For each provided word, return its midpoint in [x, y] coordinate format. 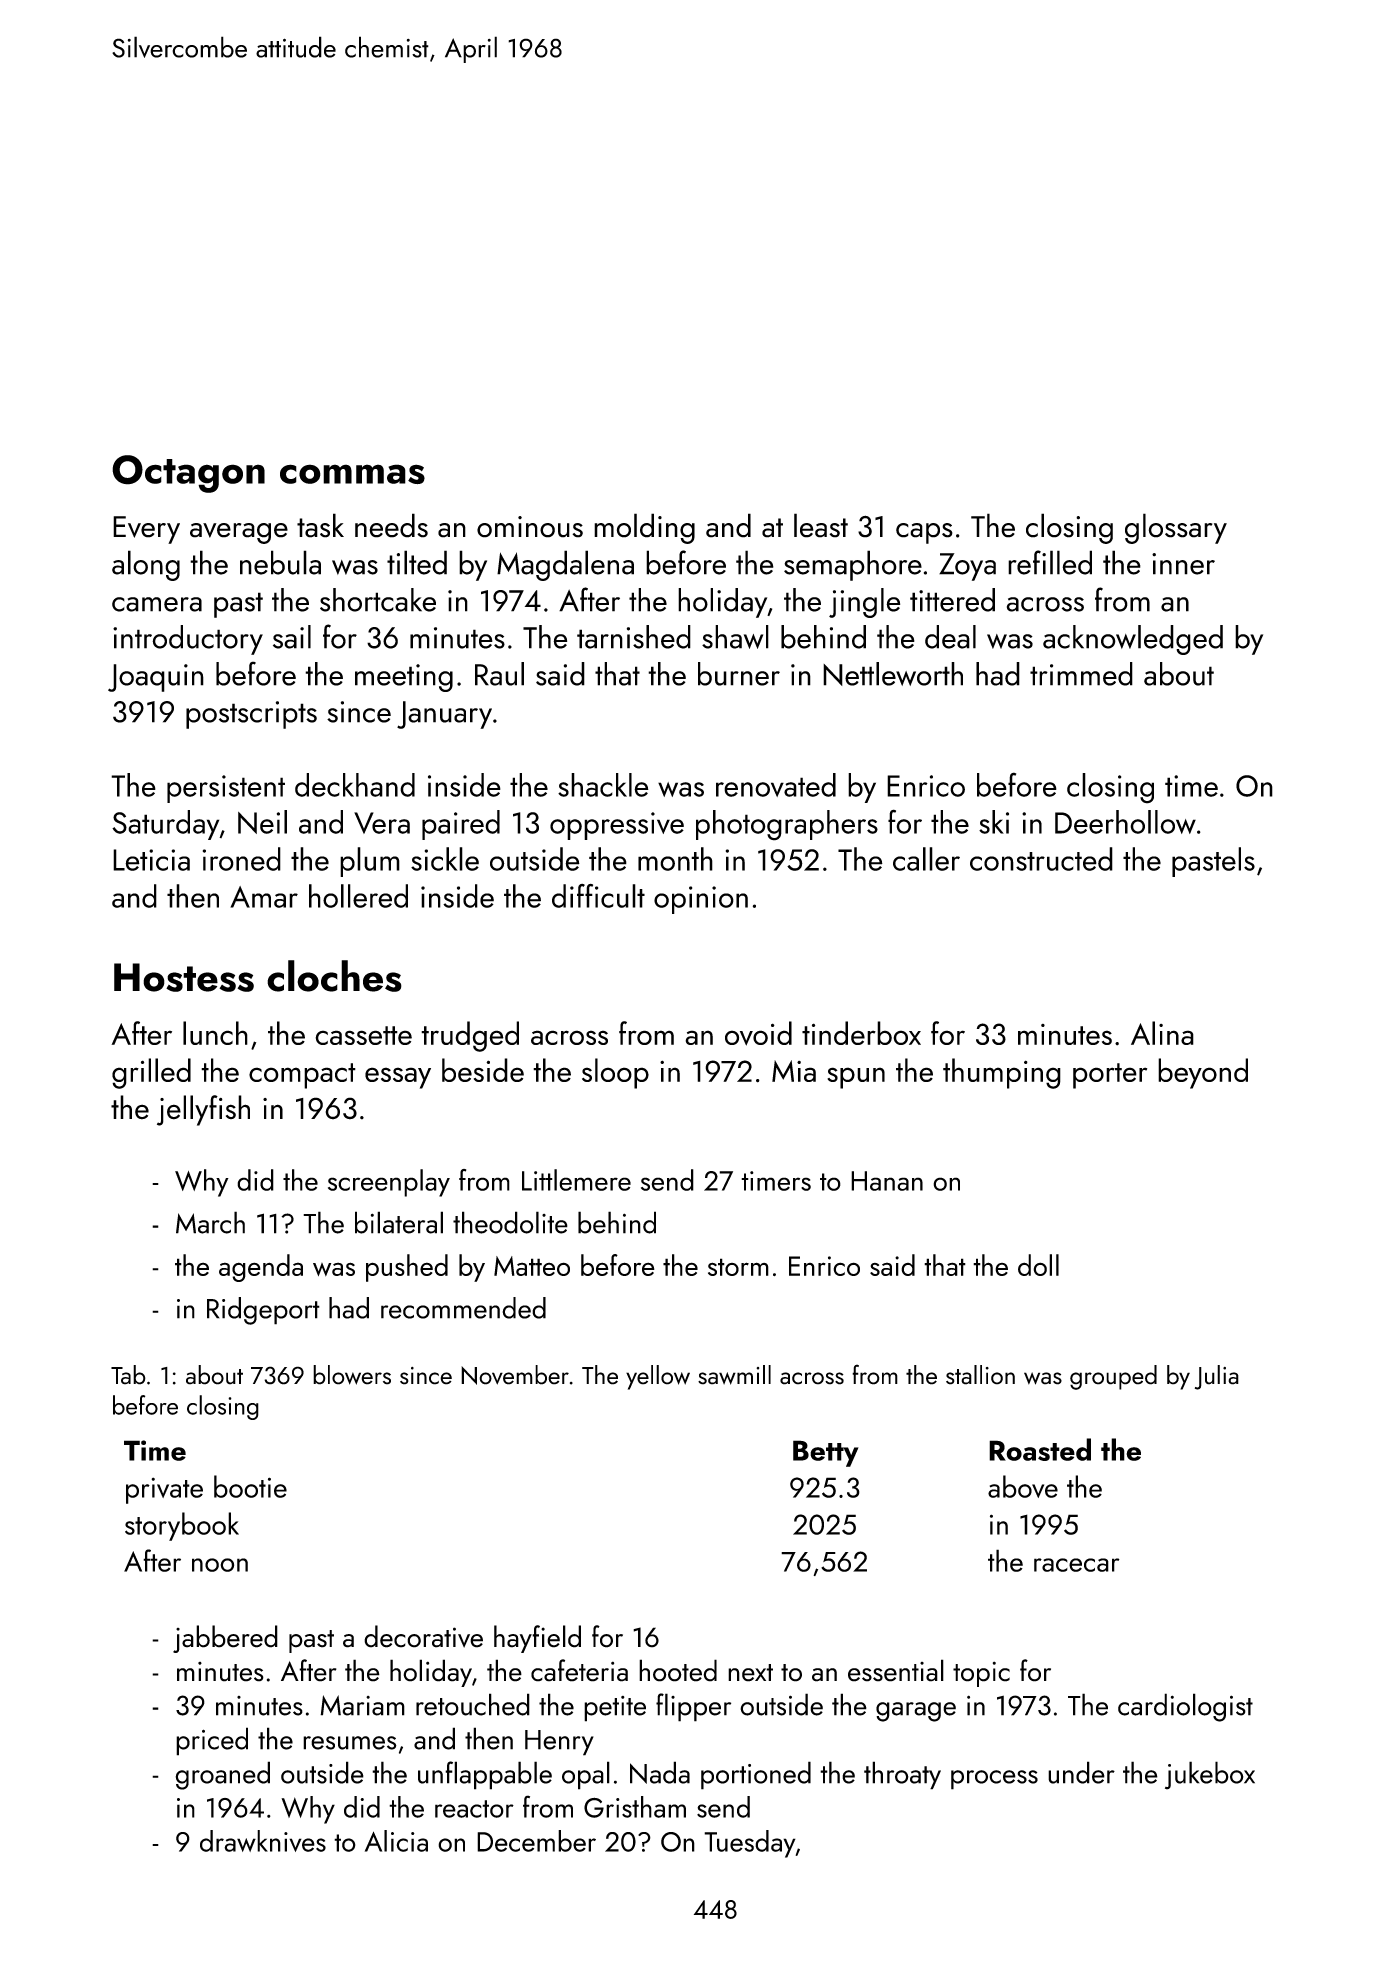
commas [352, 474]
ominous [530, 527]
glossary [1176, 528]
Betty [826, 1453]
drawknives [263, 1841]
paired [461, 825]
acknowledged [1133, 640]
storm [738, 1267]
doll [1038, 1265]
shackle [603, 785]
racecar [1077, 1565]
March [210, 1222]
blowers [352, 1375]
